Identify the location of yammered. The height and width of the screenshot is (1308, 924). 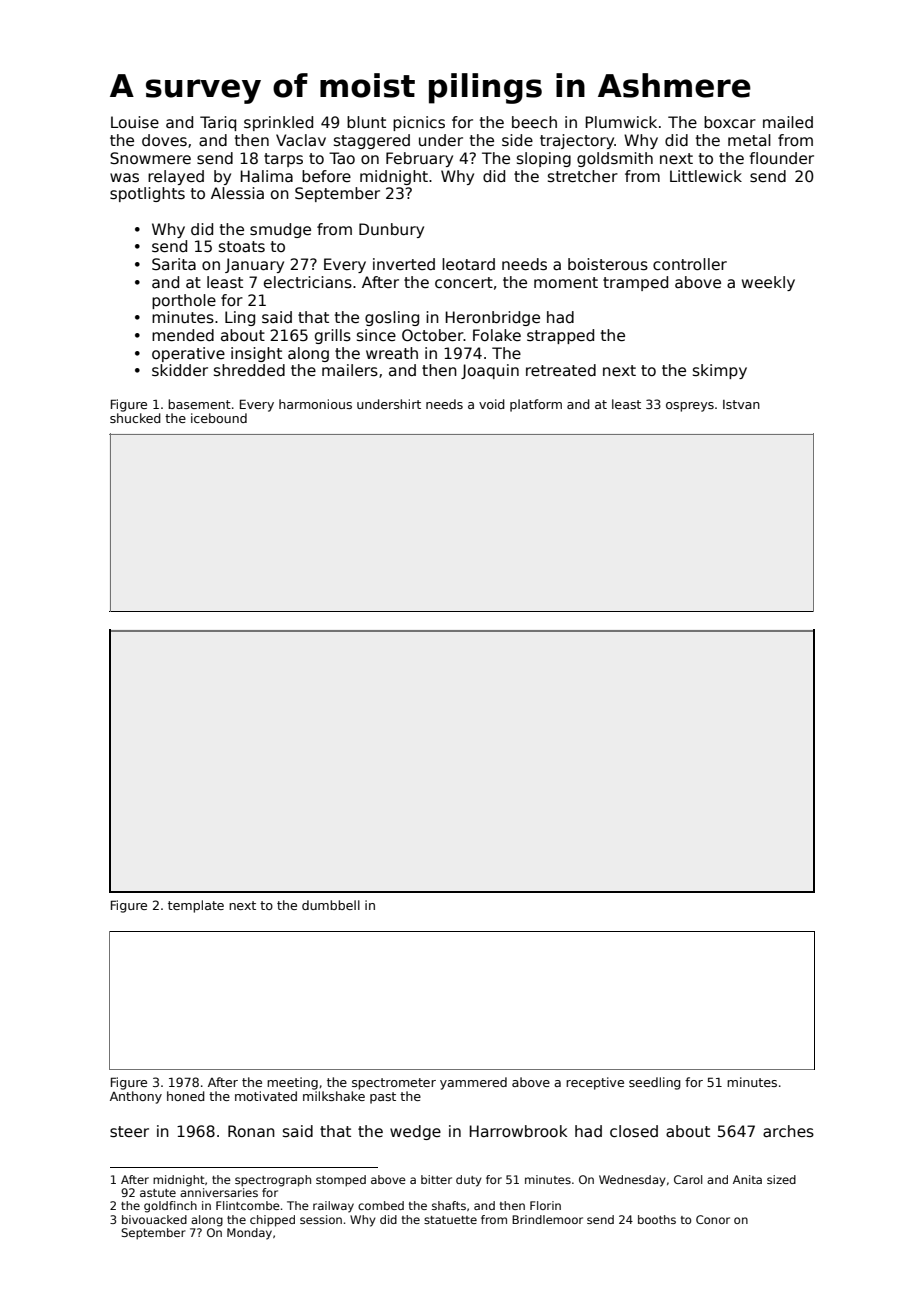
(473, 1083).
